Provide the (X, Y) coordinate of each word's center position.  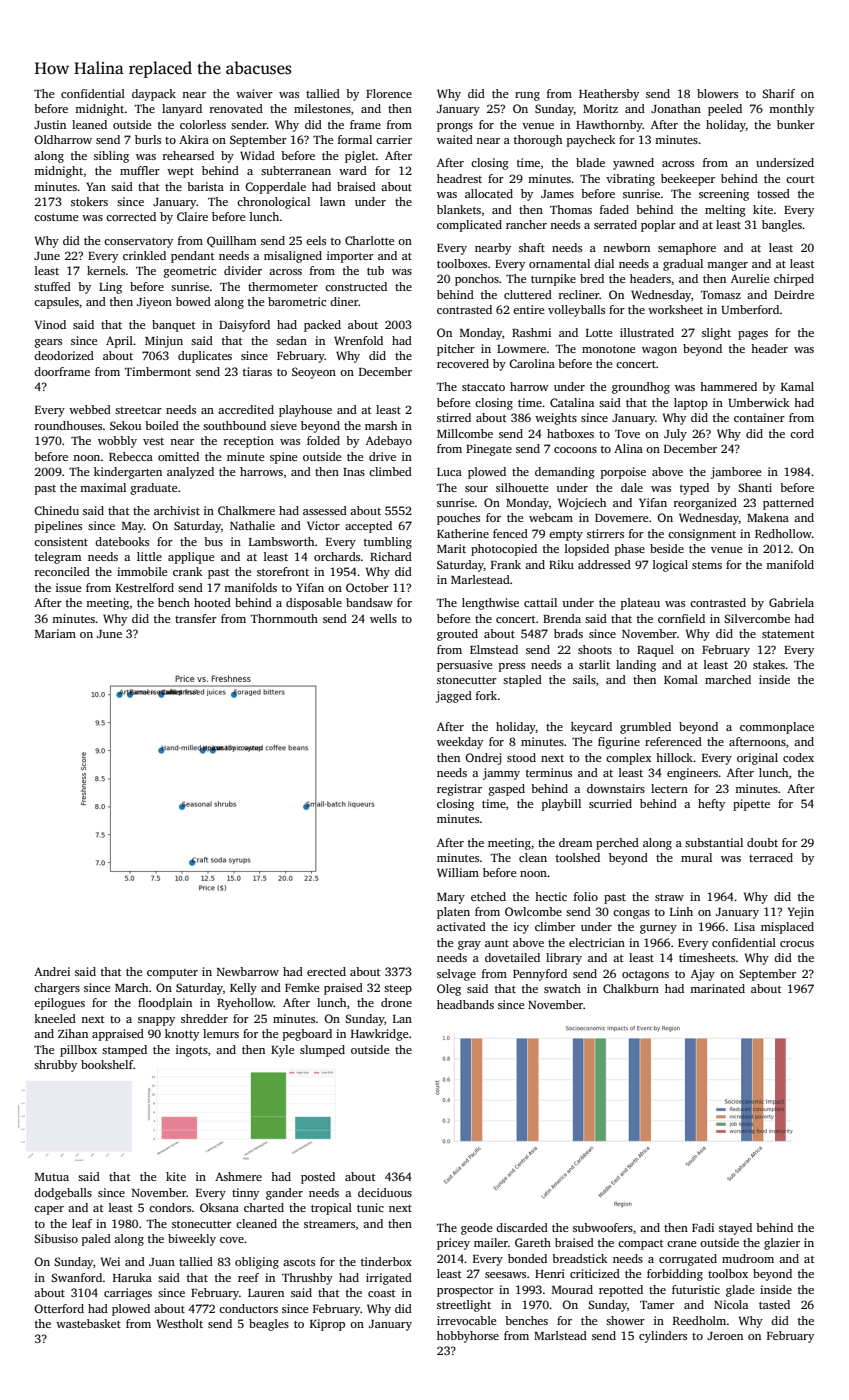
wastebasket (88, 1323)
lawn (332, 201)
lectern (669, 788)
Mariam (55, 633)
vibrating (630, 180)
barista (205, 186)
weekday (460, 743)
